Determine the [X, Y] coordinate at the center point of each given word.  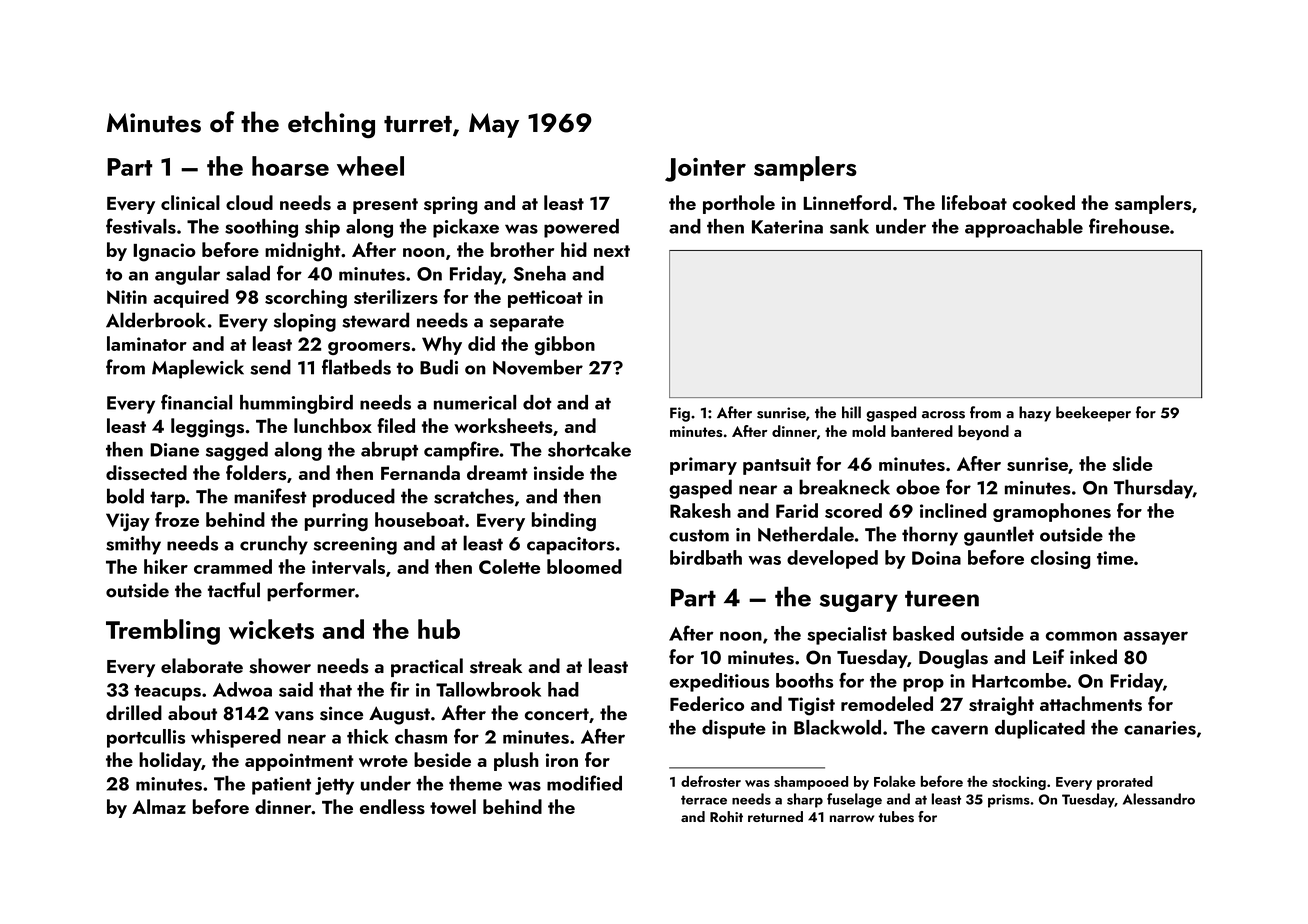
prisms [1009, 801]
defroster [711, 781]
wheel [370, 166]
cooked [1044, 202]
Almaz [159, 806]
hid [574, 249]
